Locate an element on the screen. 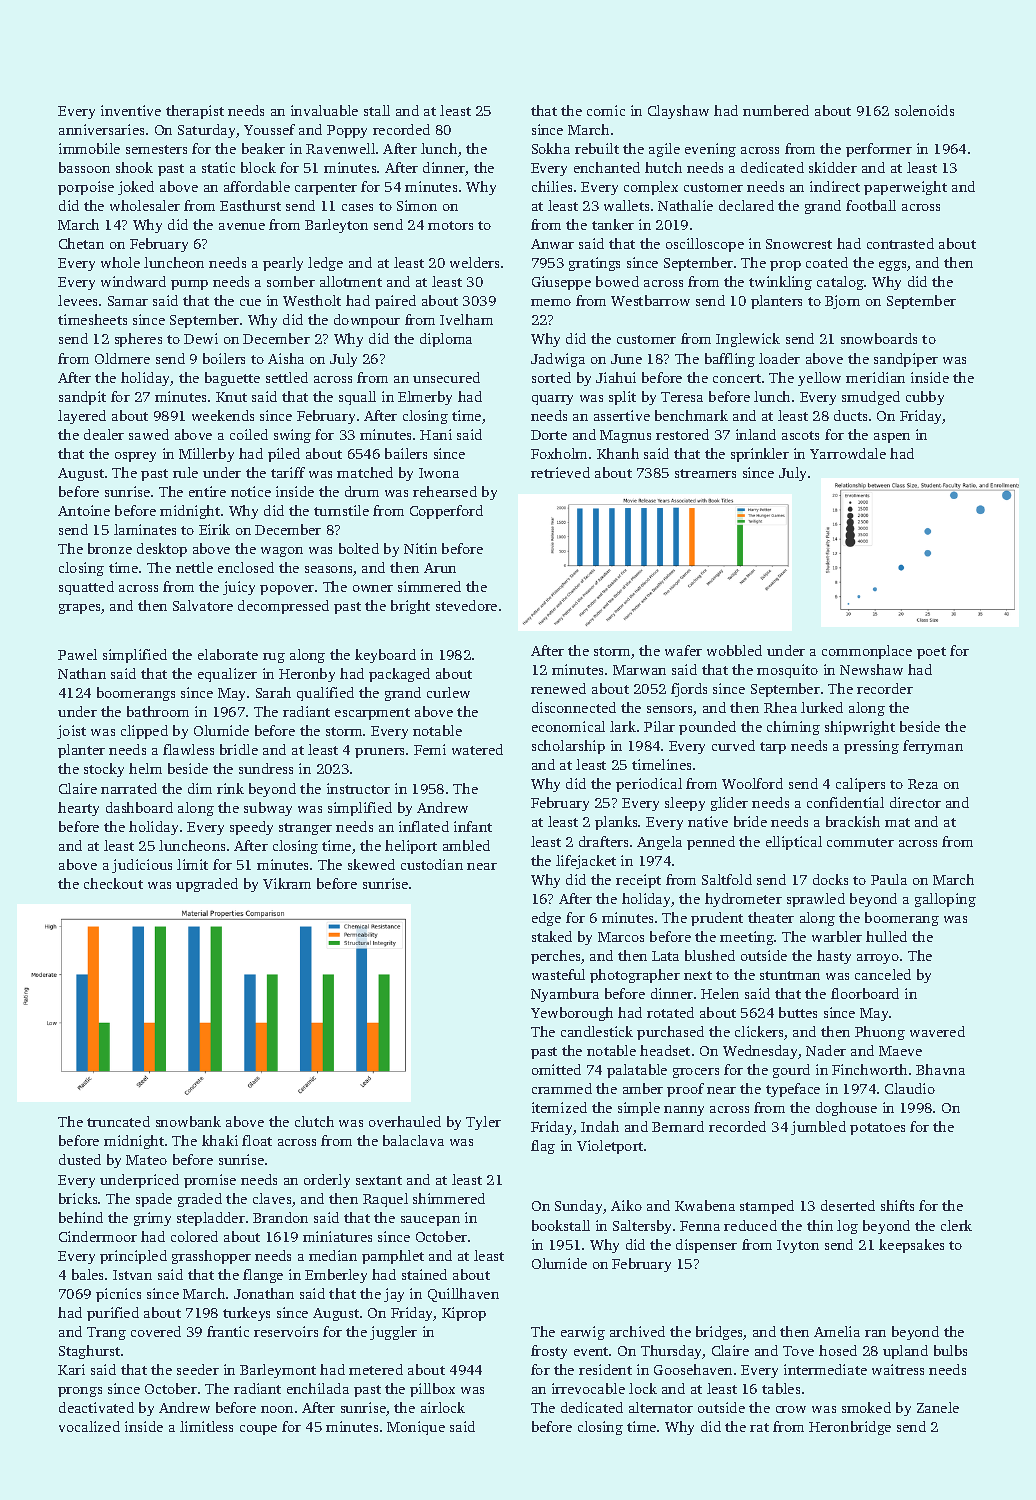  scholarship is located at coordinates (568, 747).
